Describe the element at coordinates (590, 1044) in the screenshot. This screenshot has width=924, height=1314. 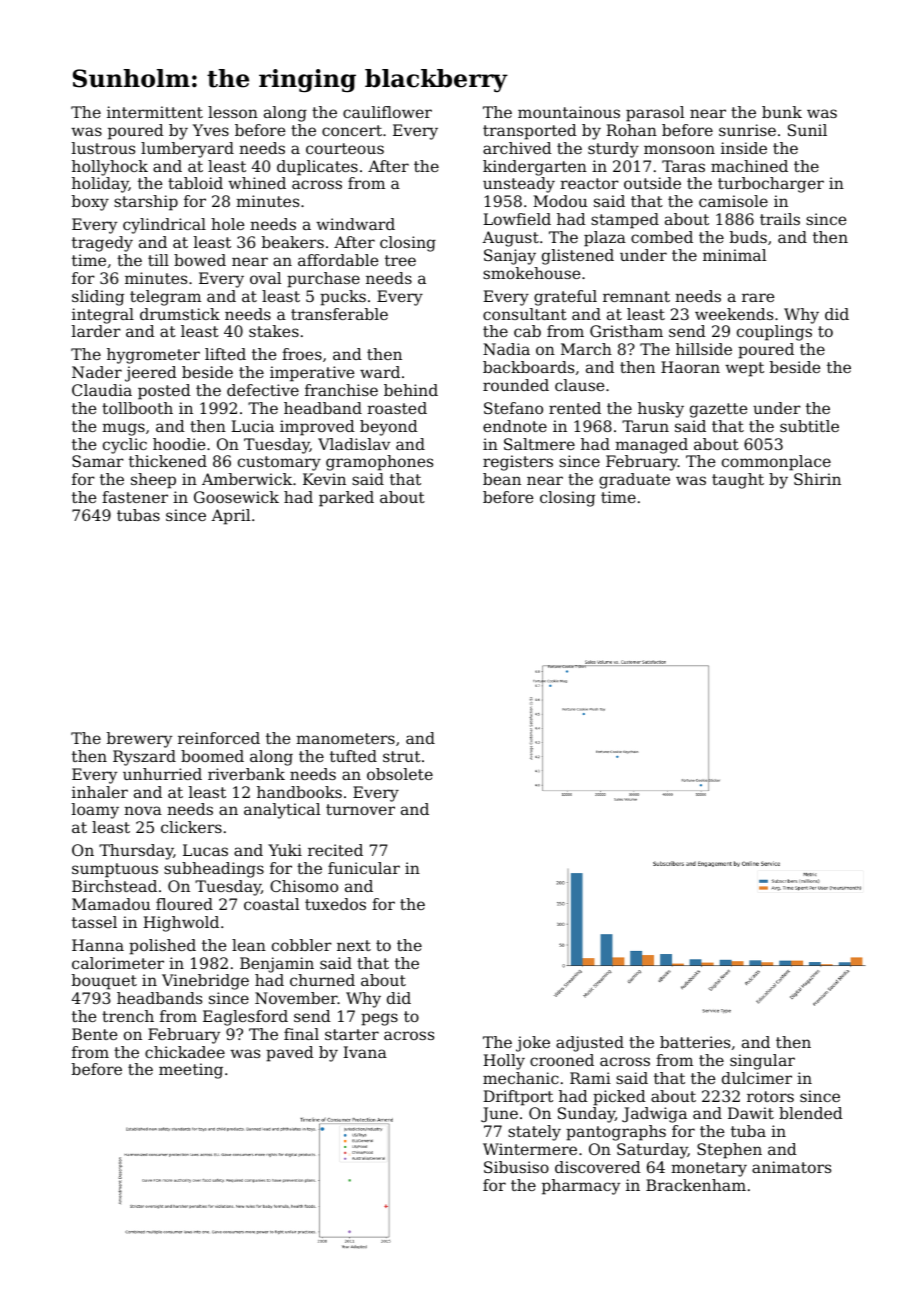
I see `adjusted` at that location.
